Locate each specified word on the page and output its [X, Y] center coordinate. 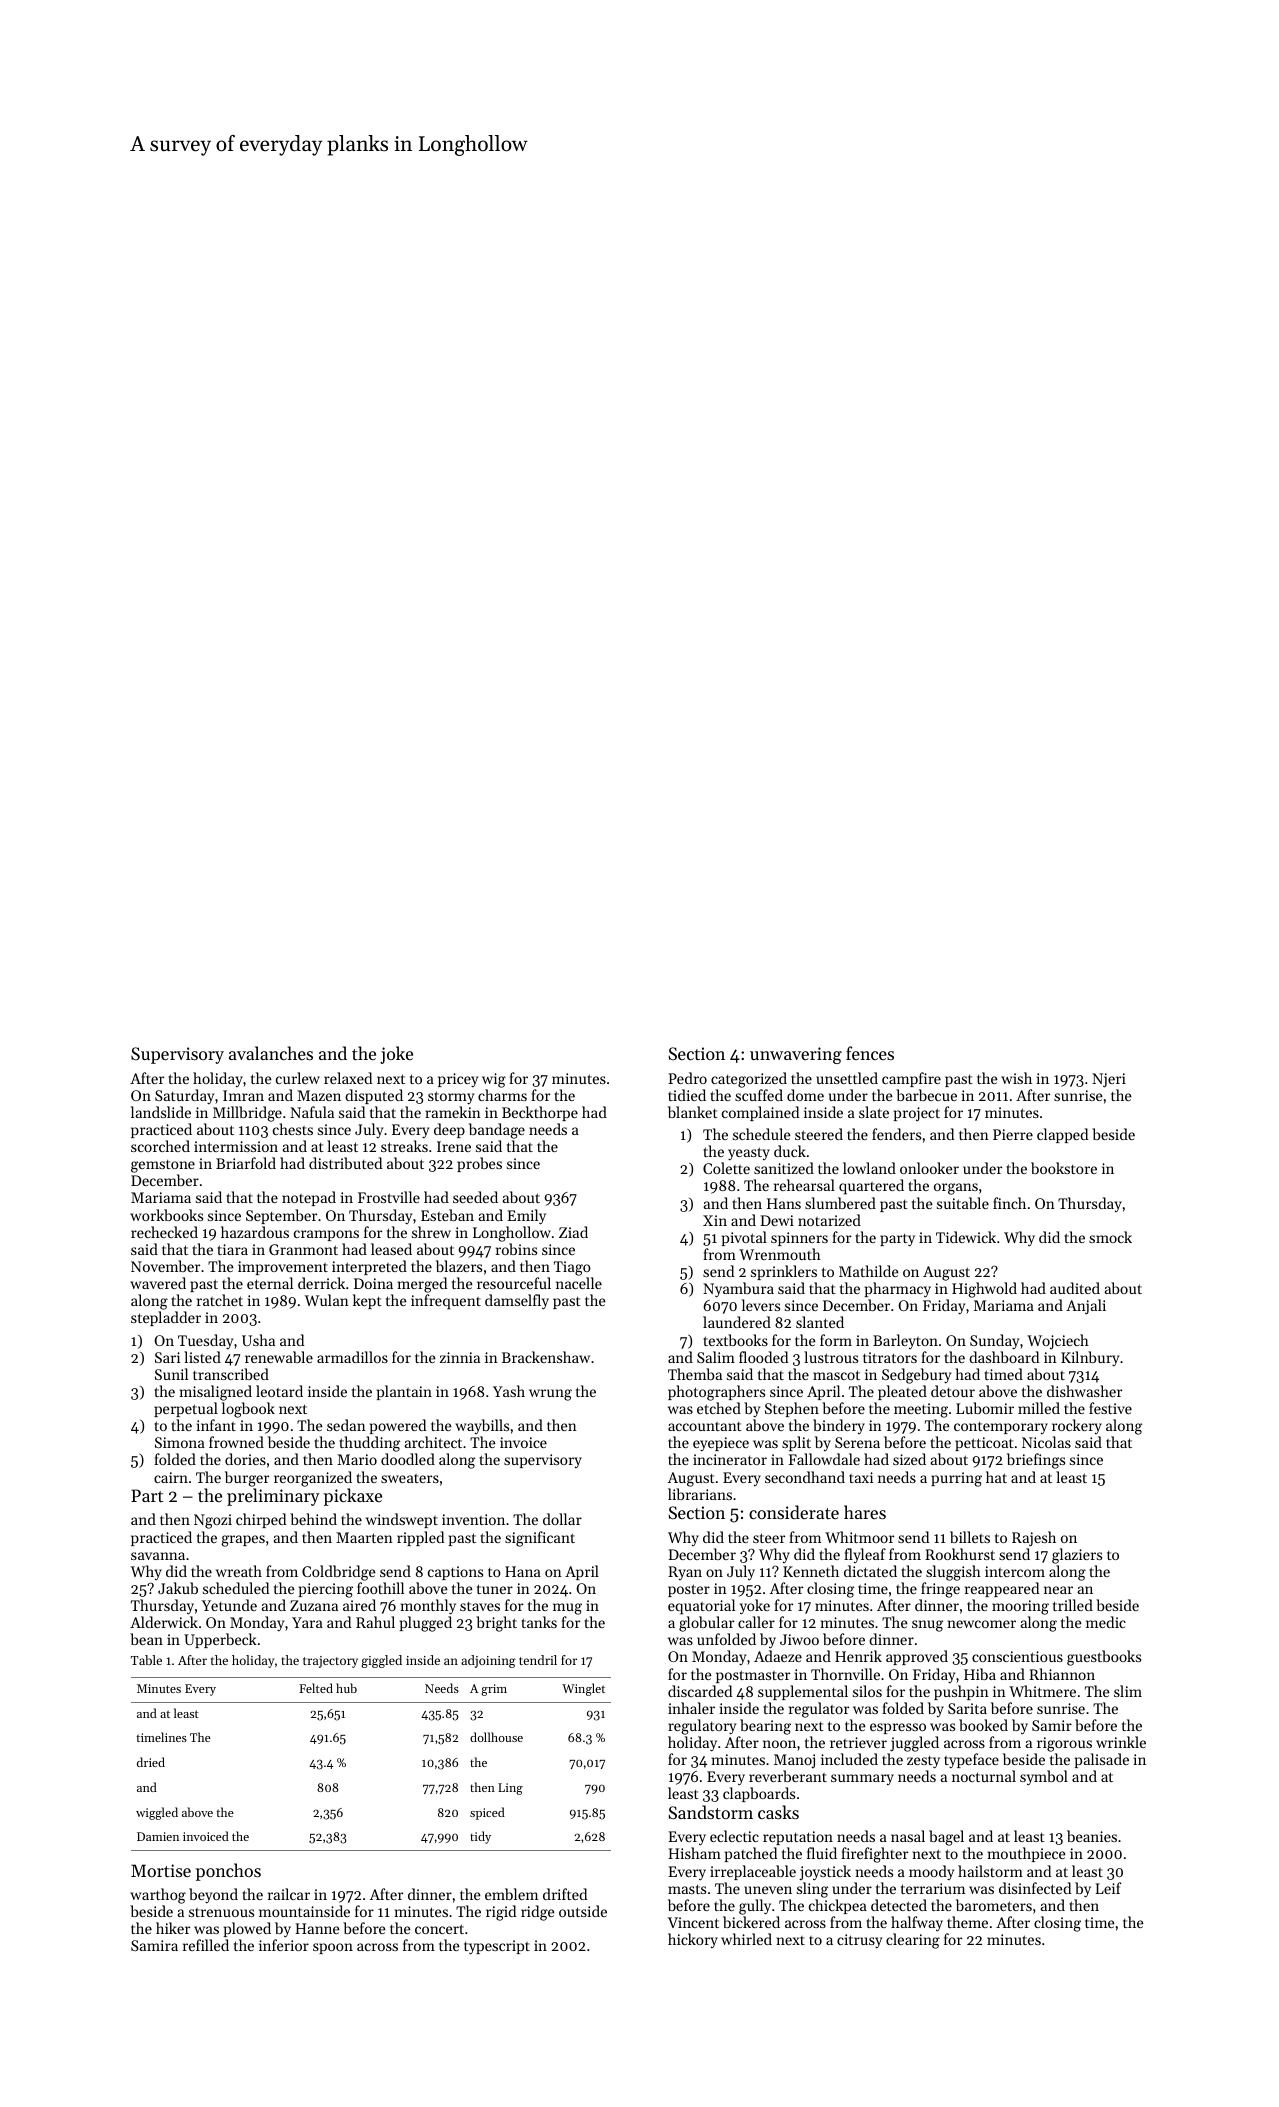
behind [313, 1519]
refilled [206, 1945]
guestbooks [1104, 1658]
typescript [497, 1947]
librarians [700, 1494]
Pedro [687, 1078]
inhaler [691, 1708]
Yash [509, 1391]
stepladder [166, 1318]
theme [967, 1922]
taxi [861, 1477]
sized [909, 1459]
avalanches [271, 1053]
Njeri [1109, 1080]
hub [346, 1688]
